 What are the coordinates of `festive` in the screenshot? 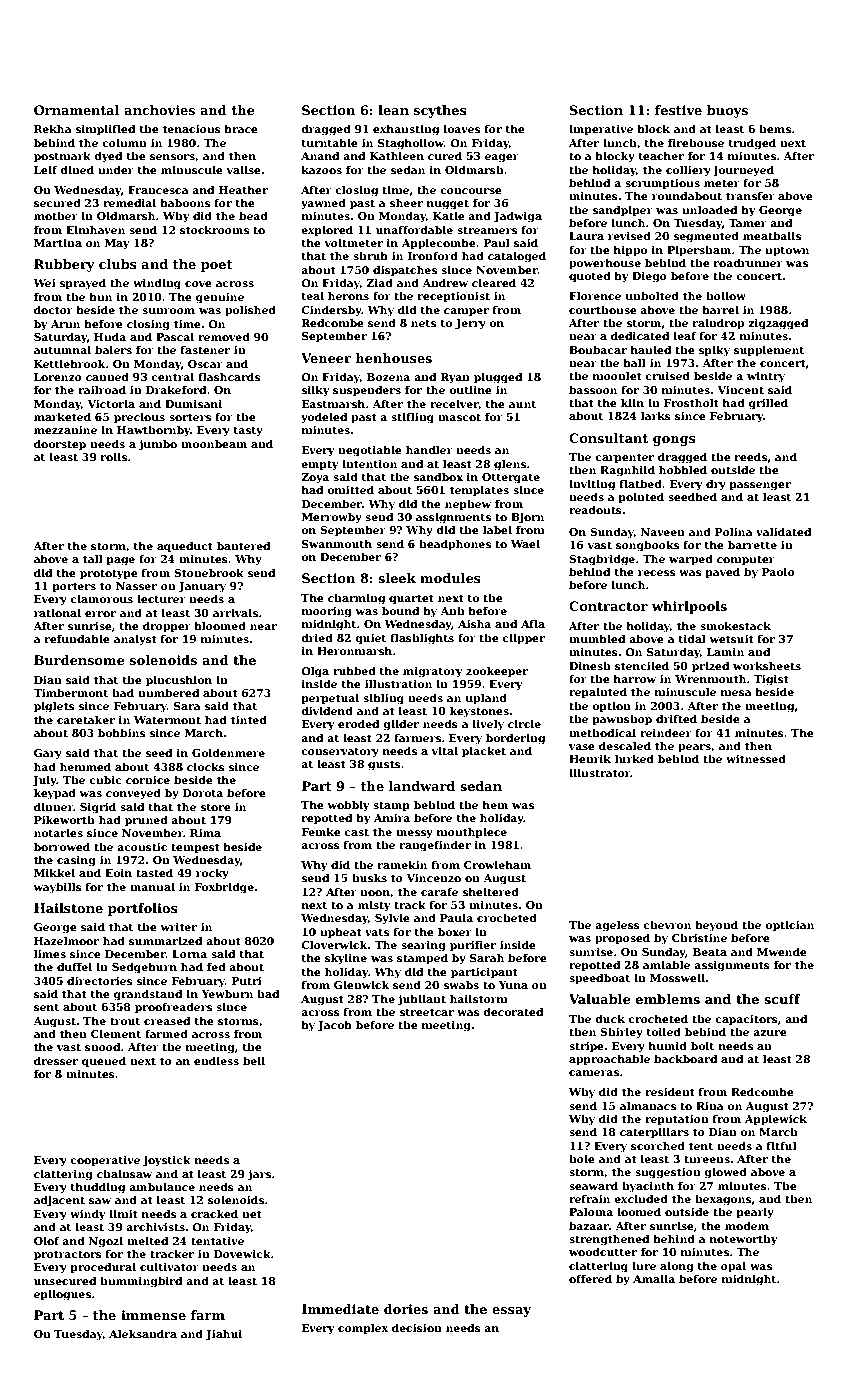 It's located at (678, 110).
